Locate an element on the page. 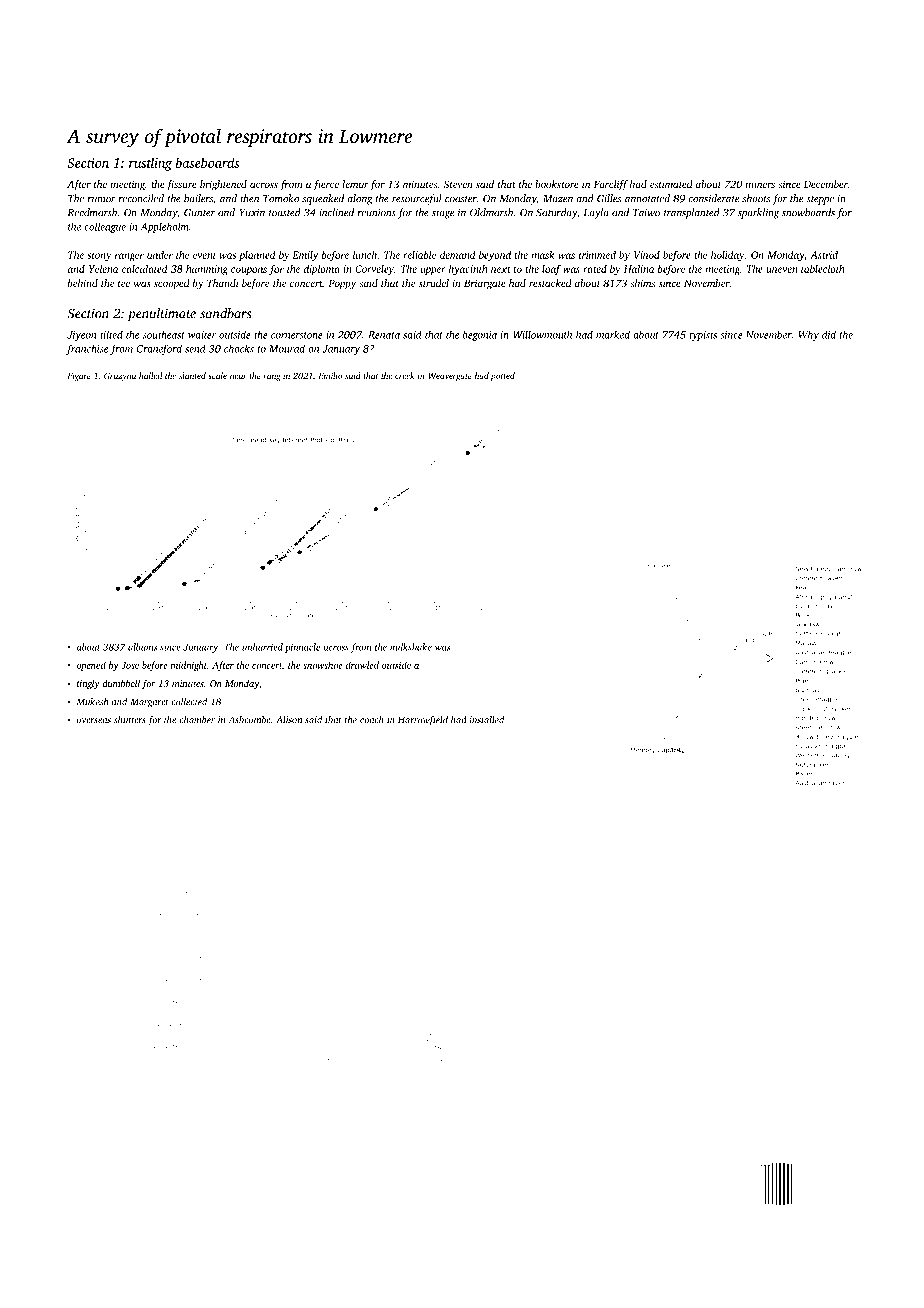  Vinod is located at coordinates (647, 255).
